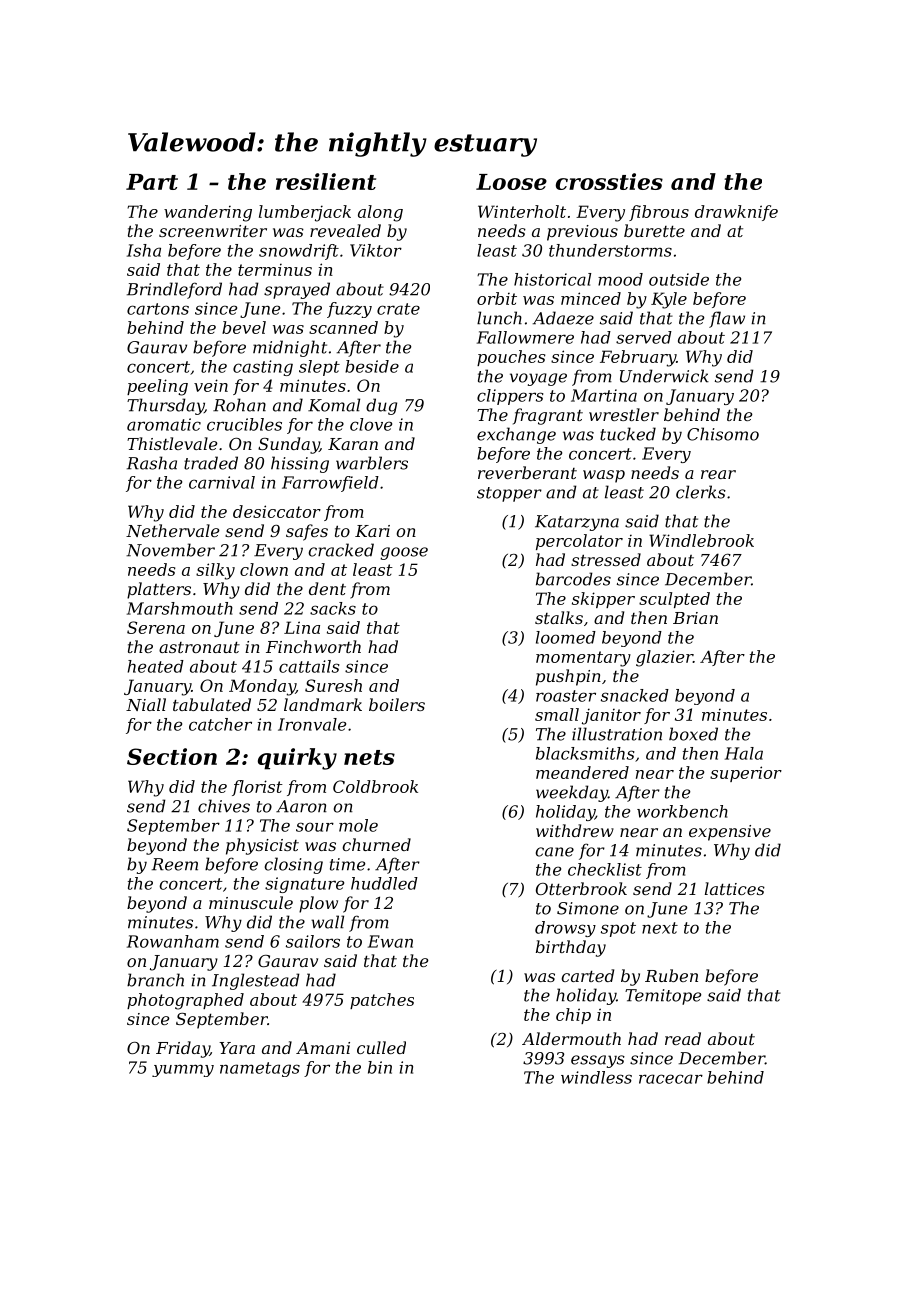 Image resolution: width=908 pixels, height=1316 pixels. Describe the element at coordinates (746, 774) in the screenshot. I see `superior` at that location.
